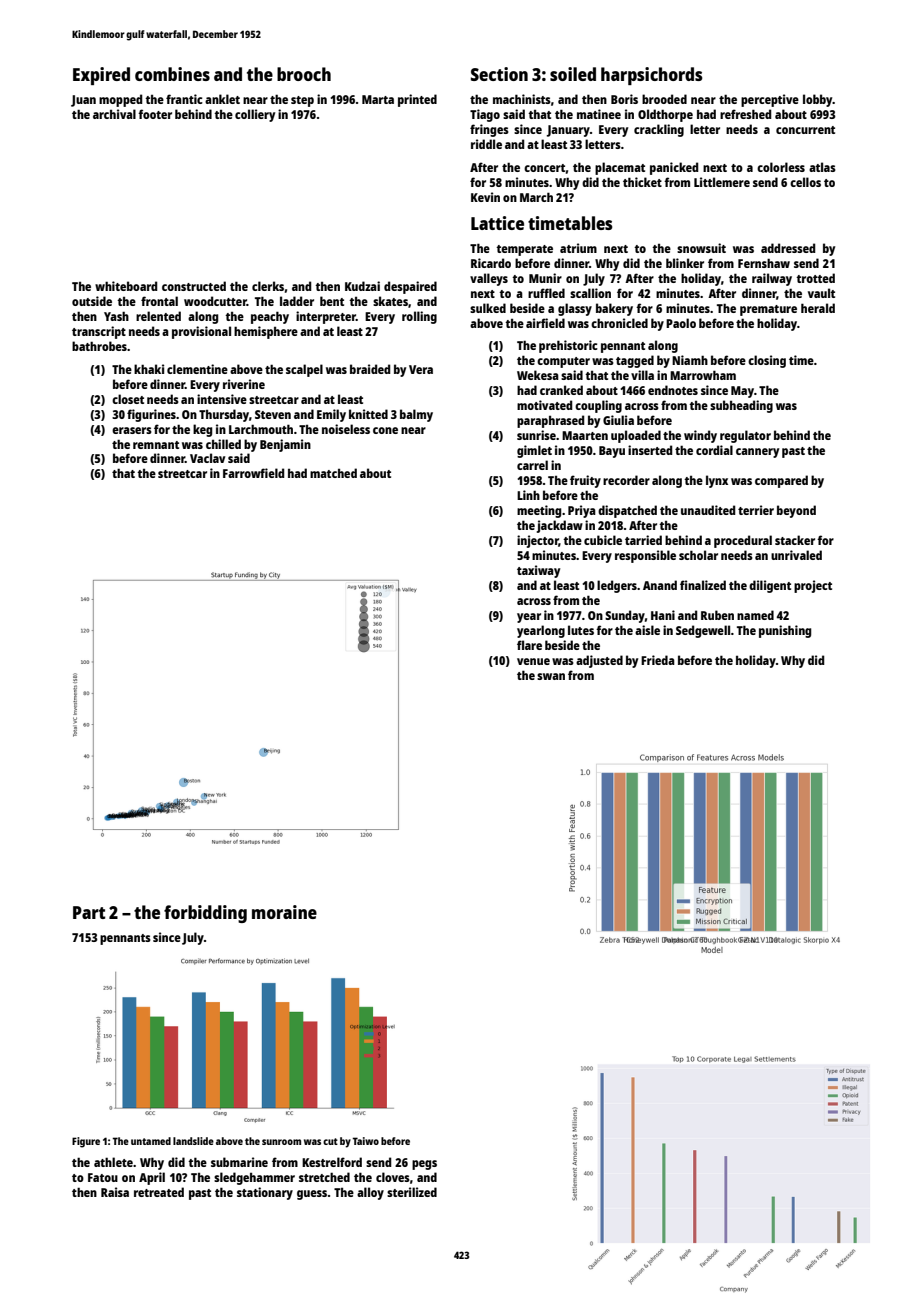  Describe the element at coordinates (202, 430) in the document. I see `keg` at that location.
